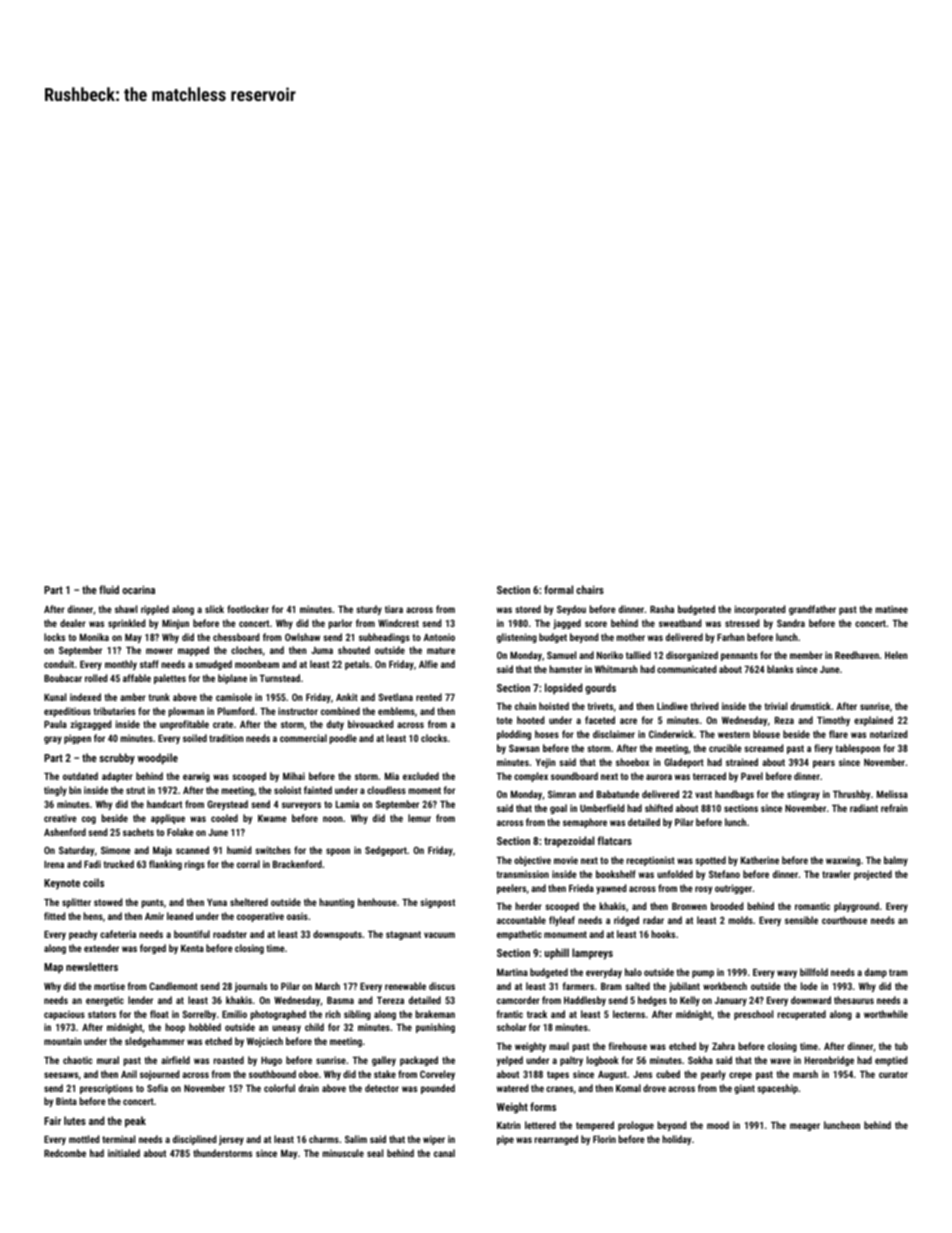  I want to click on Helen, so click(896, 655).
